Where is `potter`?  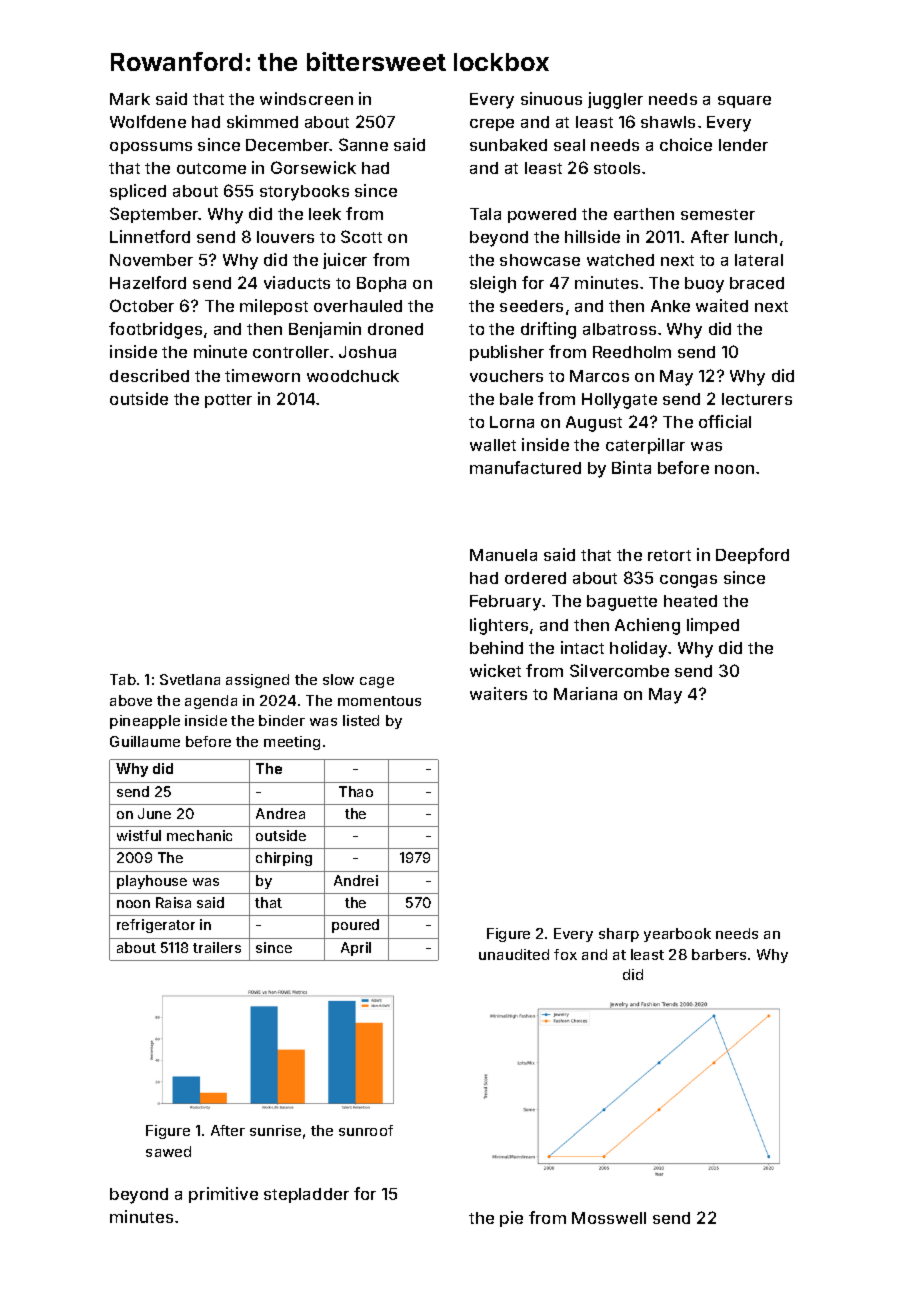 potter is located at coordinates (228, 401).
